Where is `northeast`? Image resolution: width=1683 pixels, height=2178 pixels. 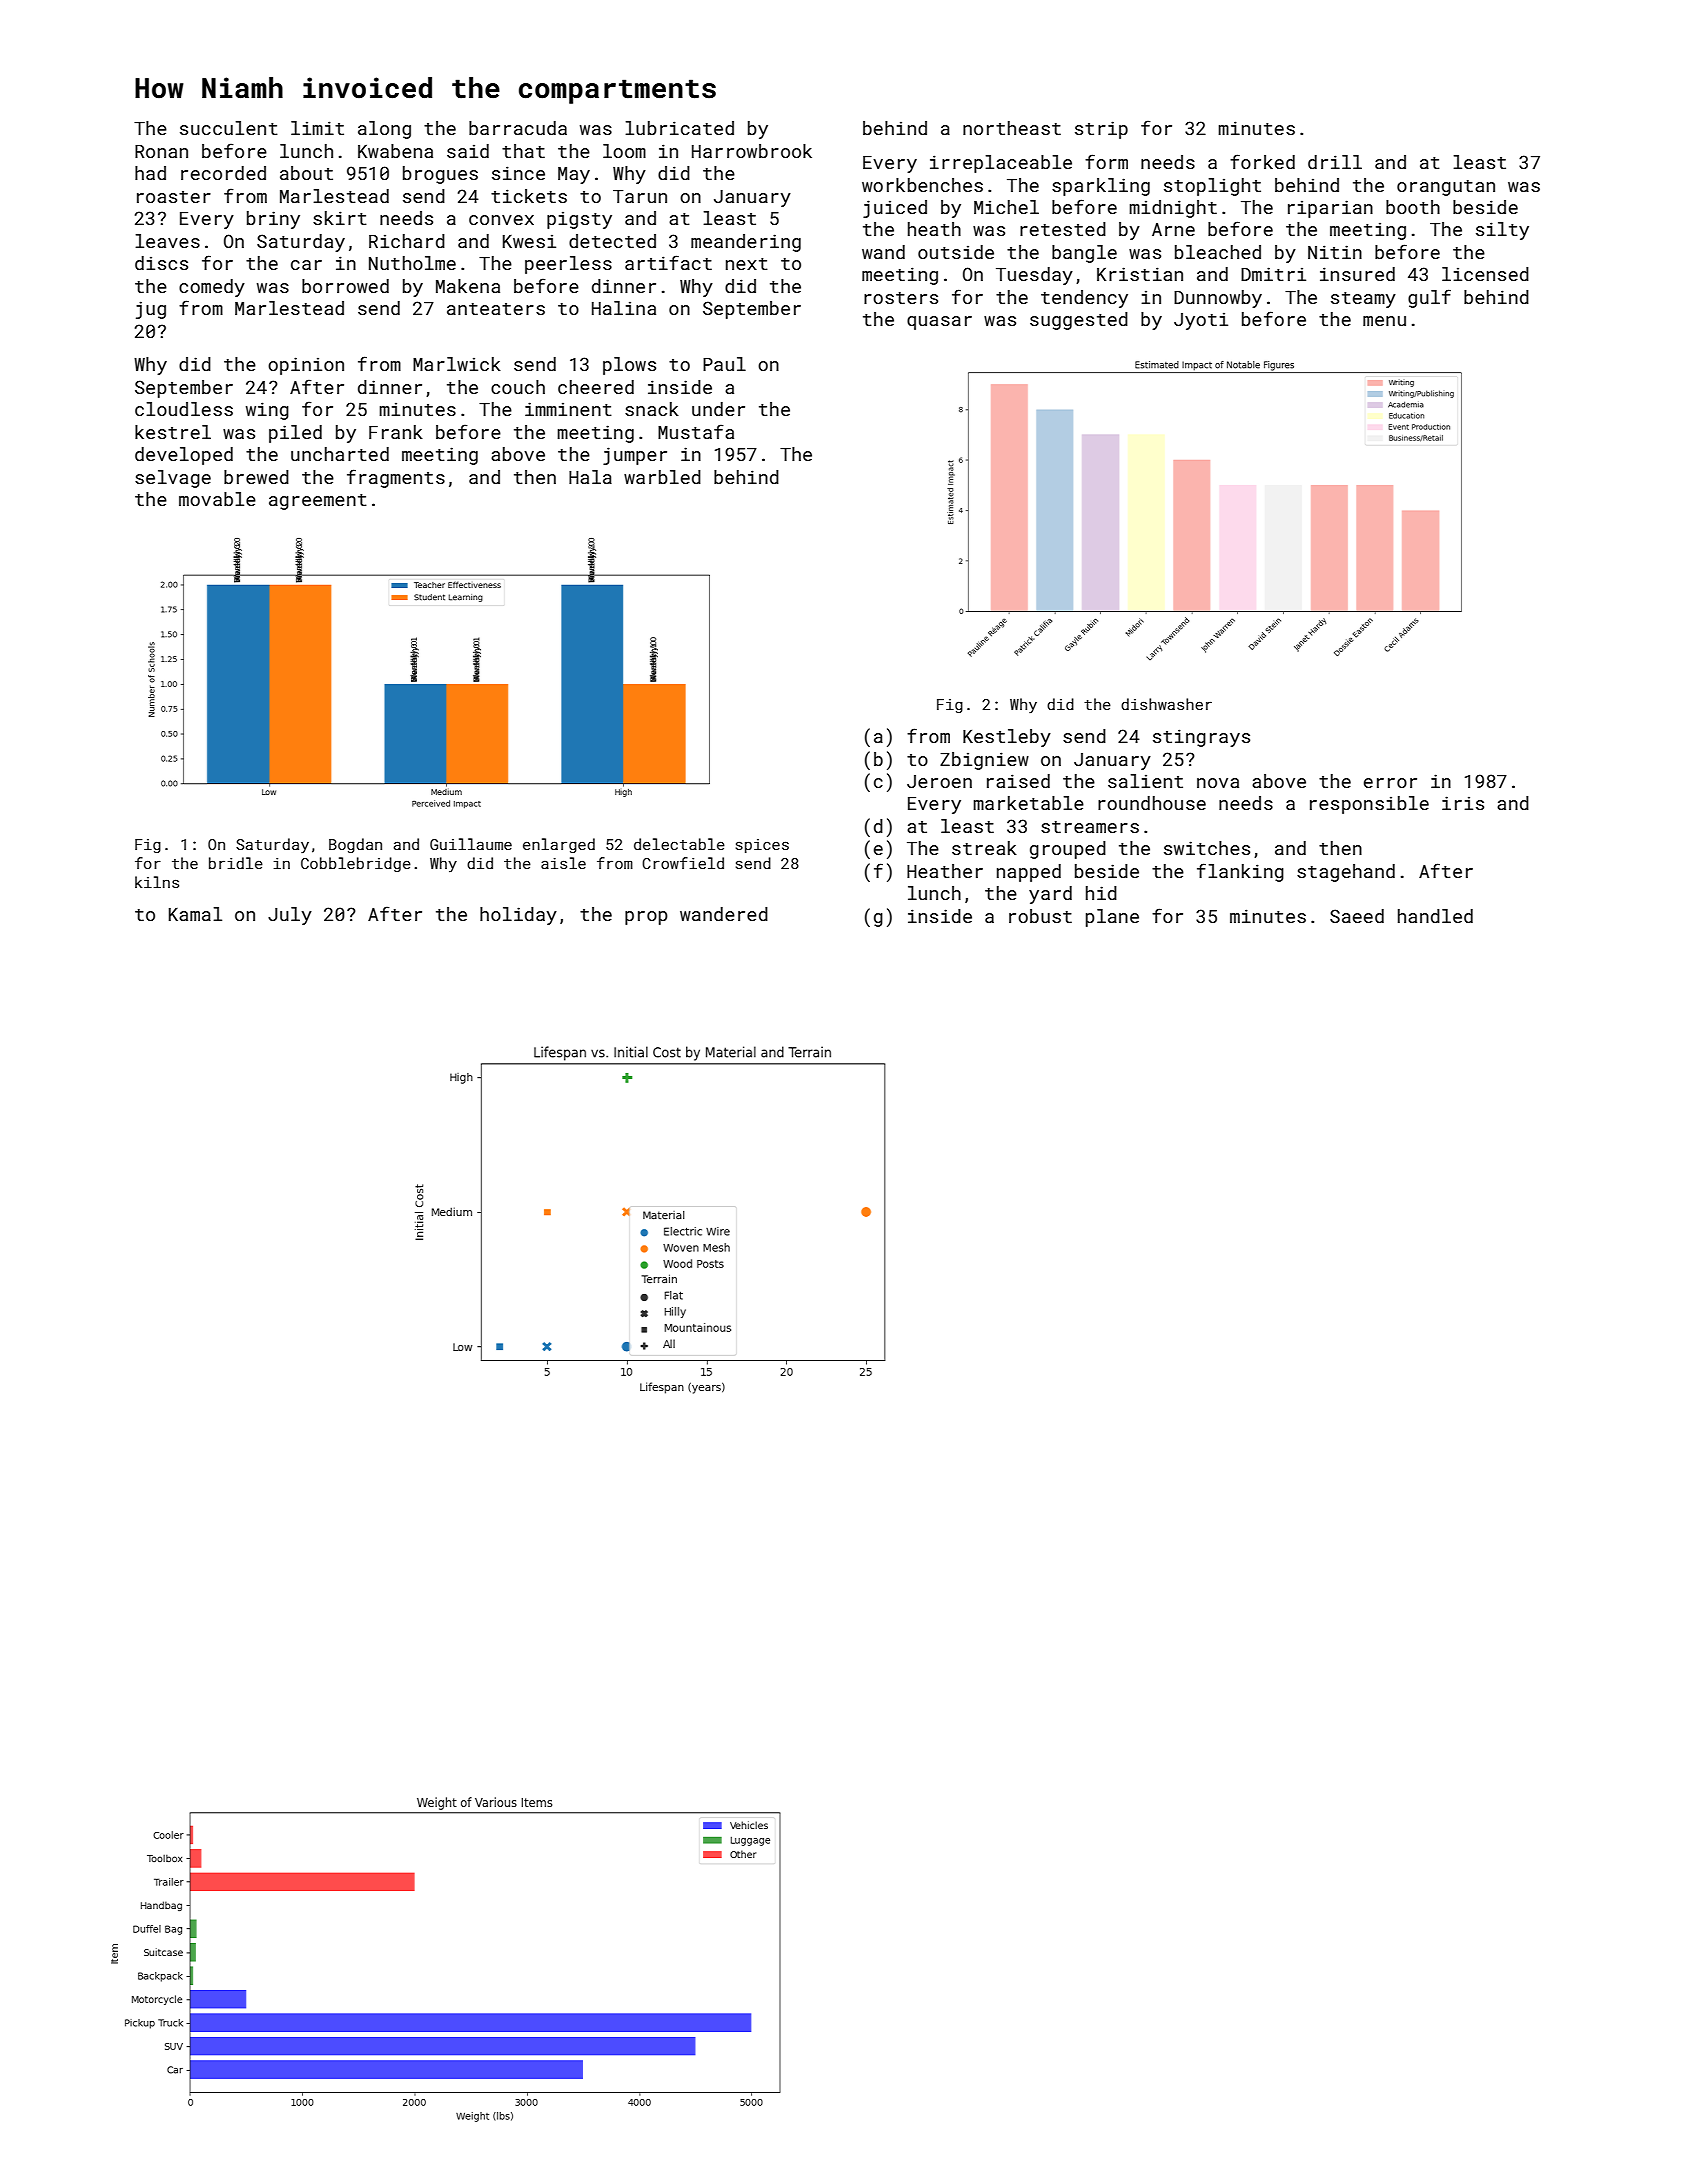 northeast is located at coordinates (1012, 128).
